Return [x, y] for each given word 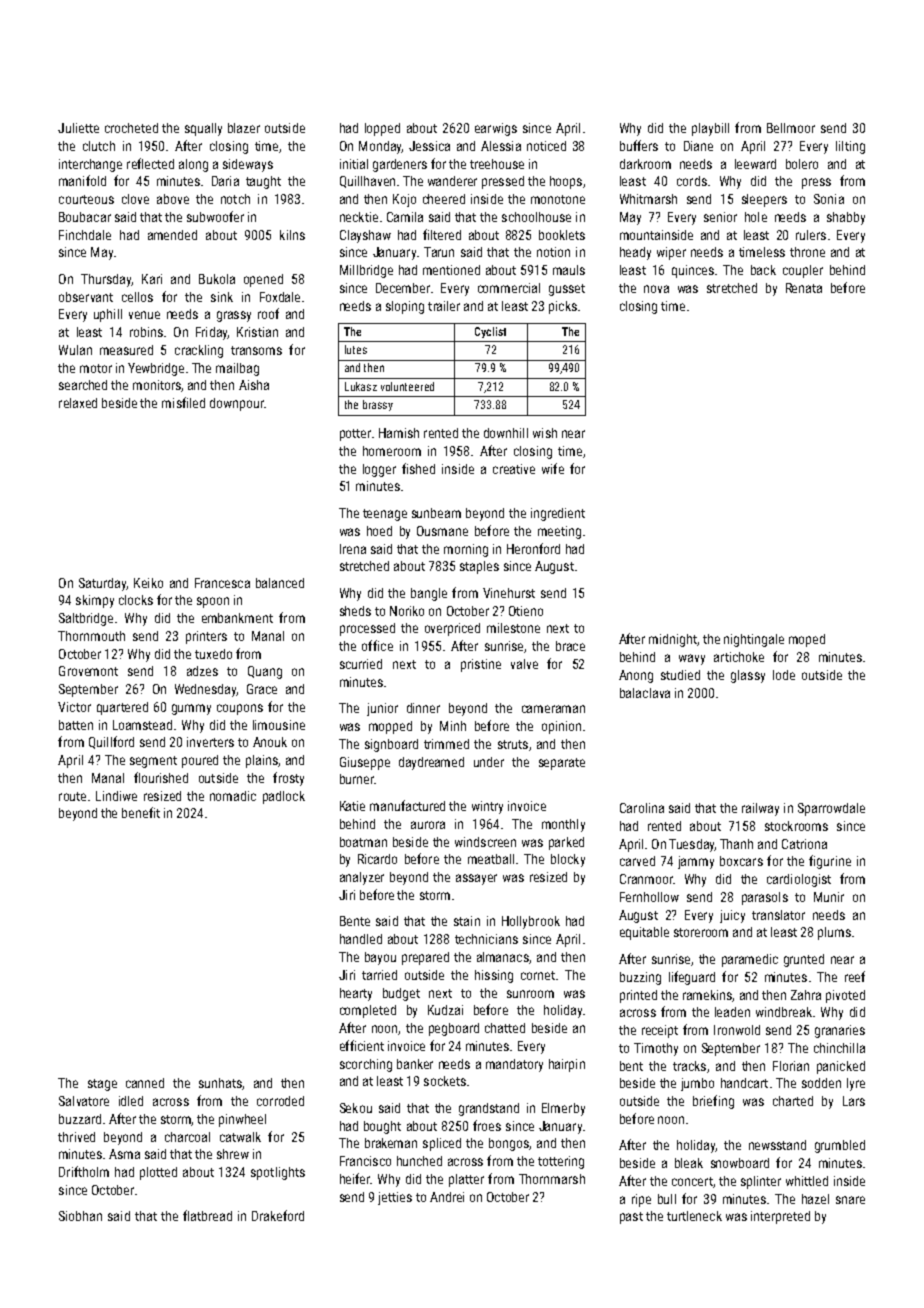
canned [145, 1083]
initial [354, 164]
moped [807, 640]
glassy [748, 676]
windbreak [784, 1012]
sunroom [530, 994]
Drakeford [278, 1215]
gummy [191, 709]
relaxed [78, 403]
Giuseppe [365, 763]
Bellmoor [791, 128]
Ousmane [442, 531]
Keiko [148, 583]
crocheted [131, 128]
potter [355, 435]
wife [553, 468]
